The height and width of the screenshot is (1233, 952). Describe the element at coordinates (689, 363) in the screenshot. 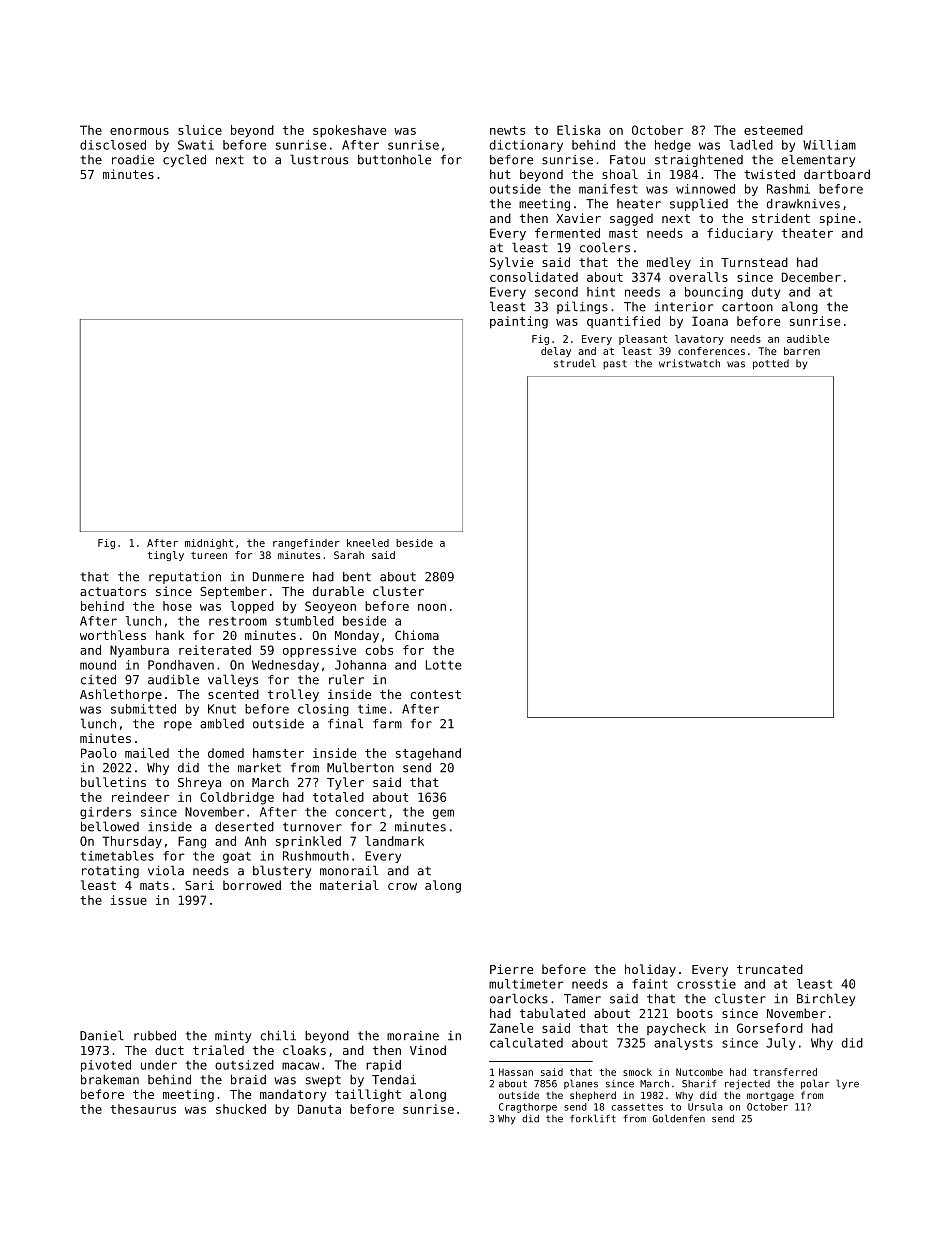

I see `wristwatch` at that location.
